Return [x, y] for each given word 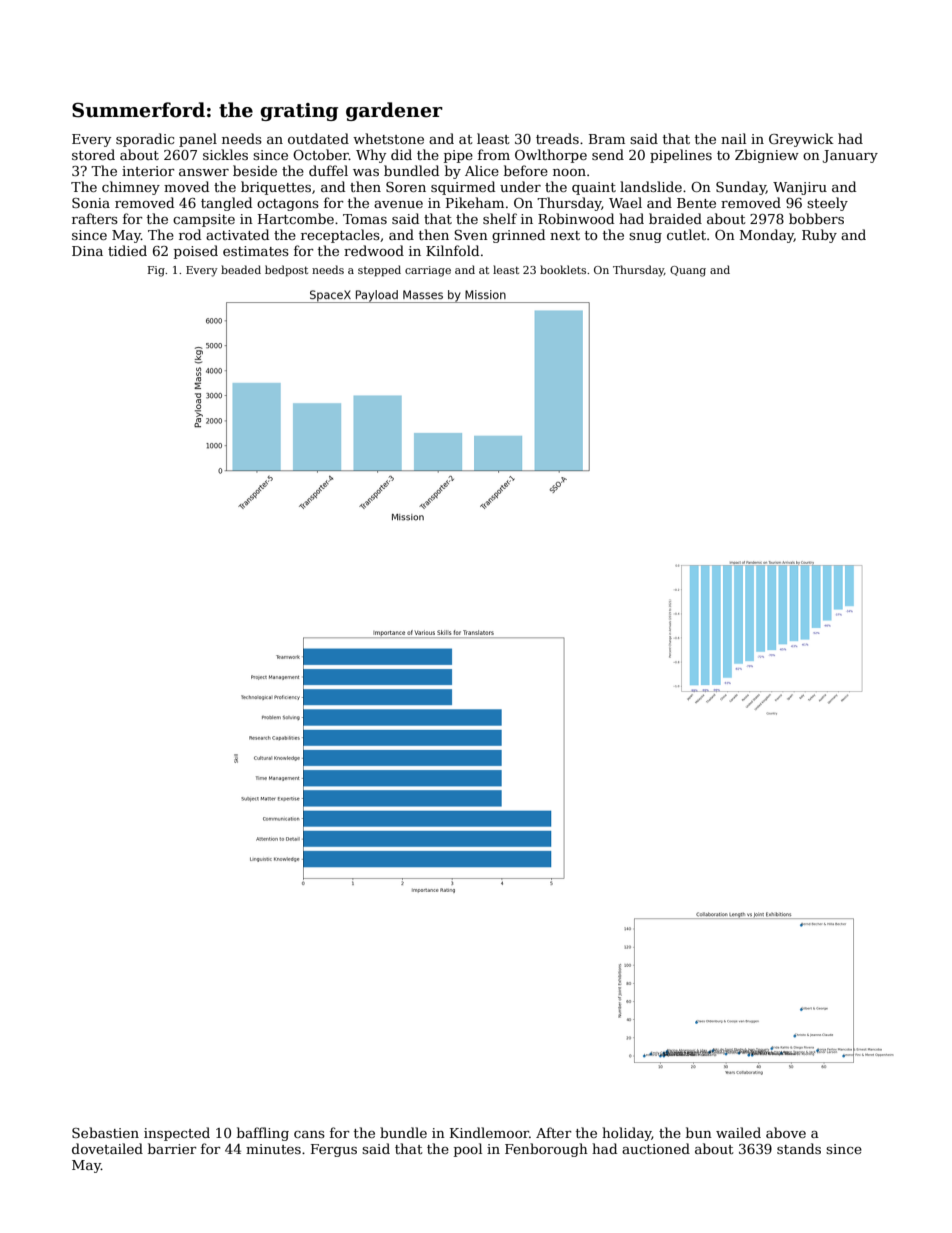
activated [237, 234]
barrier [172, 1148]
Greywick [801, 140]
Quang [688, 271]
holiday [627, 1134]
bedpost [286, 271]
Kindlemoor [489, 1132]
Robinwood [576, 218]
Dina [87, 251]
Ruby [819, 236]
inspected [177, 1134]
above [786, 1132]
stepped [379, 271]
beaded [241, 269]
